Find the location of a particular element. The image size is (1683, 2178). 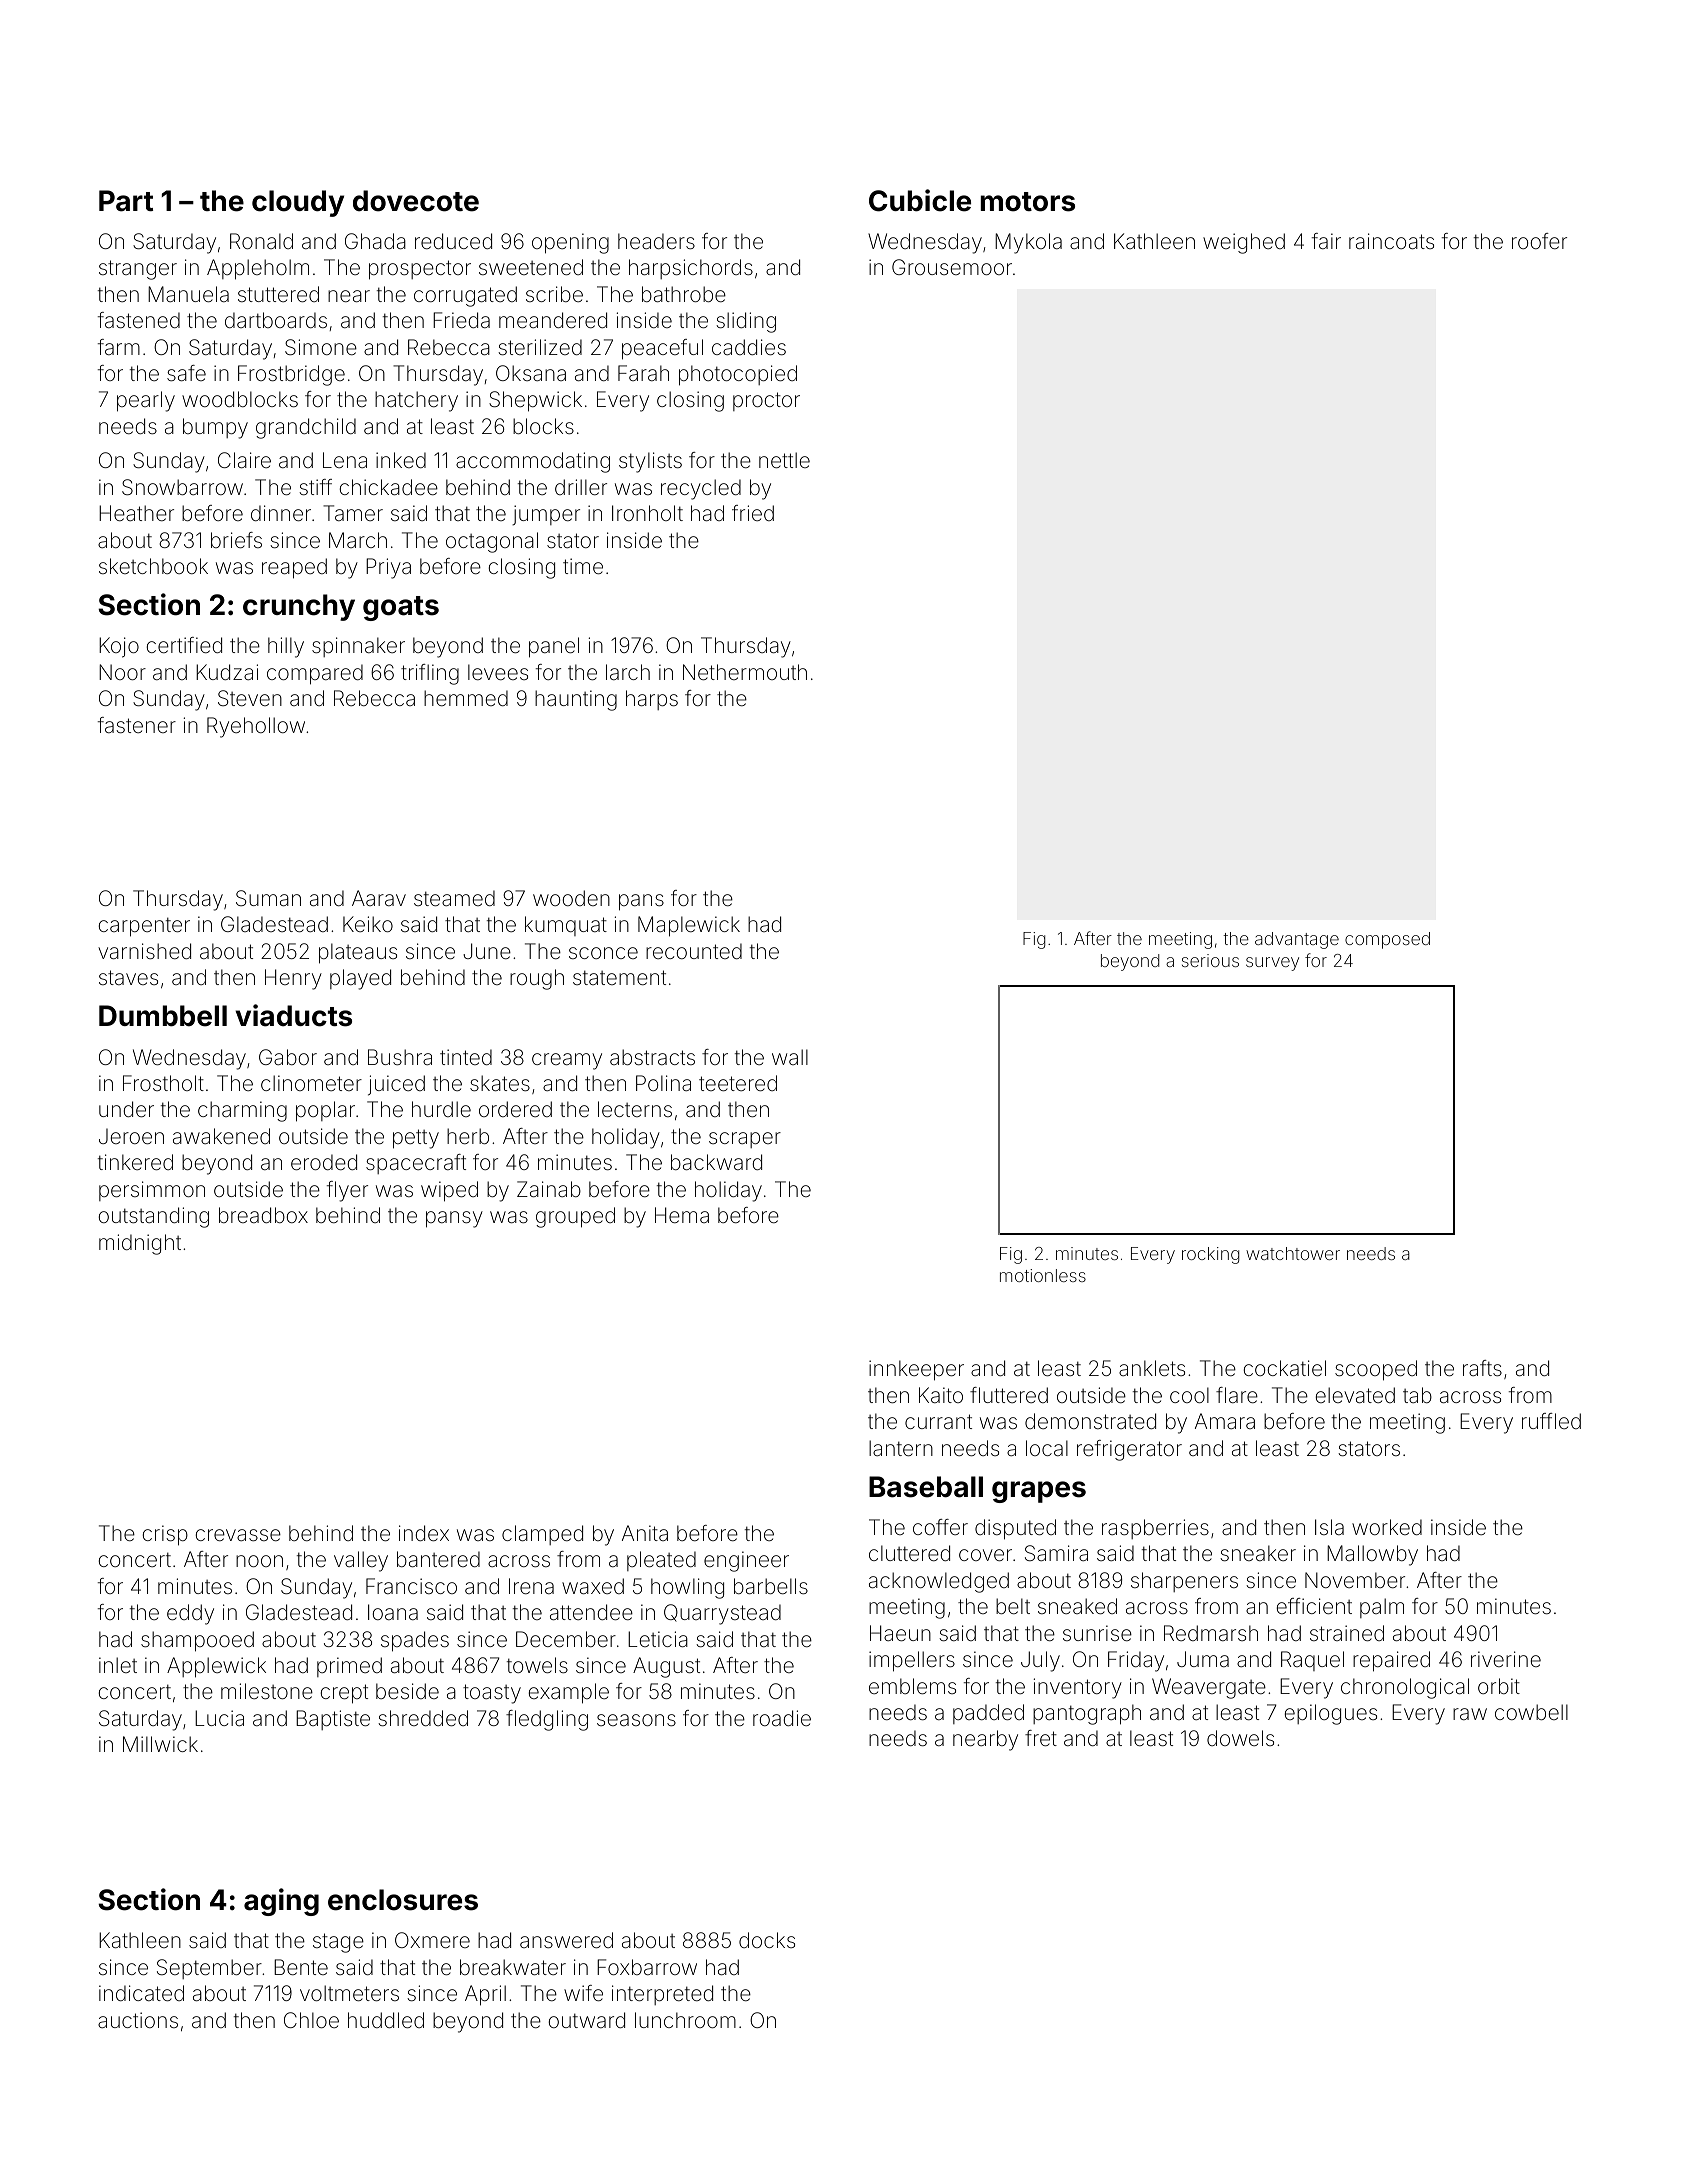

weighed is located at coordinates (1244, 243).
